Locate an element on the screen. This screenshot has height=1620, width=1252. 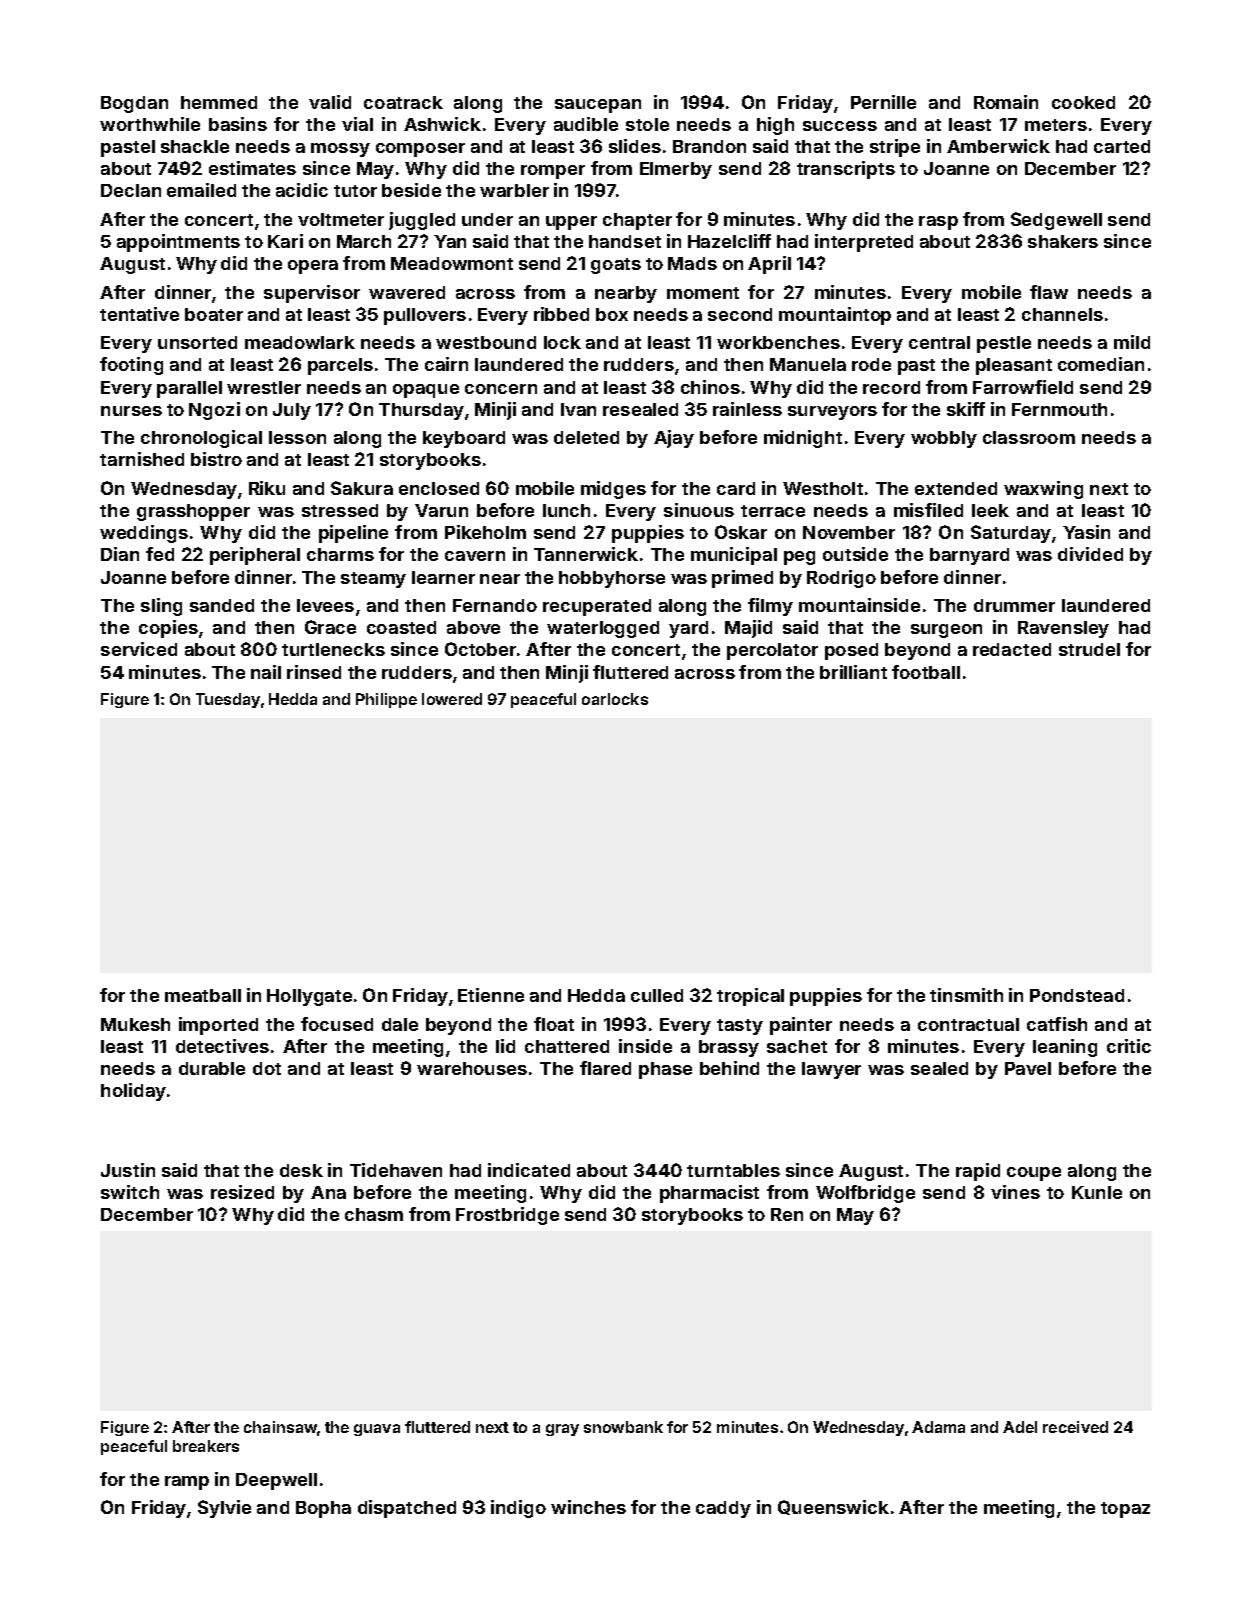
Ivan is located at coordinates (578, 409).
